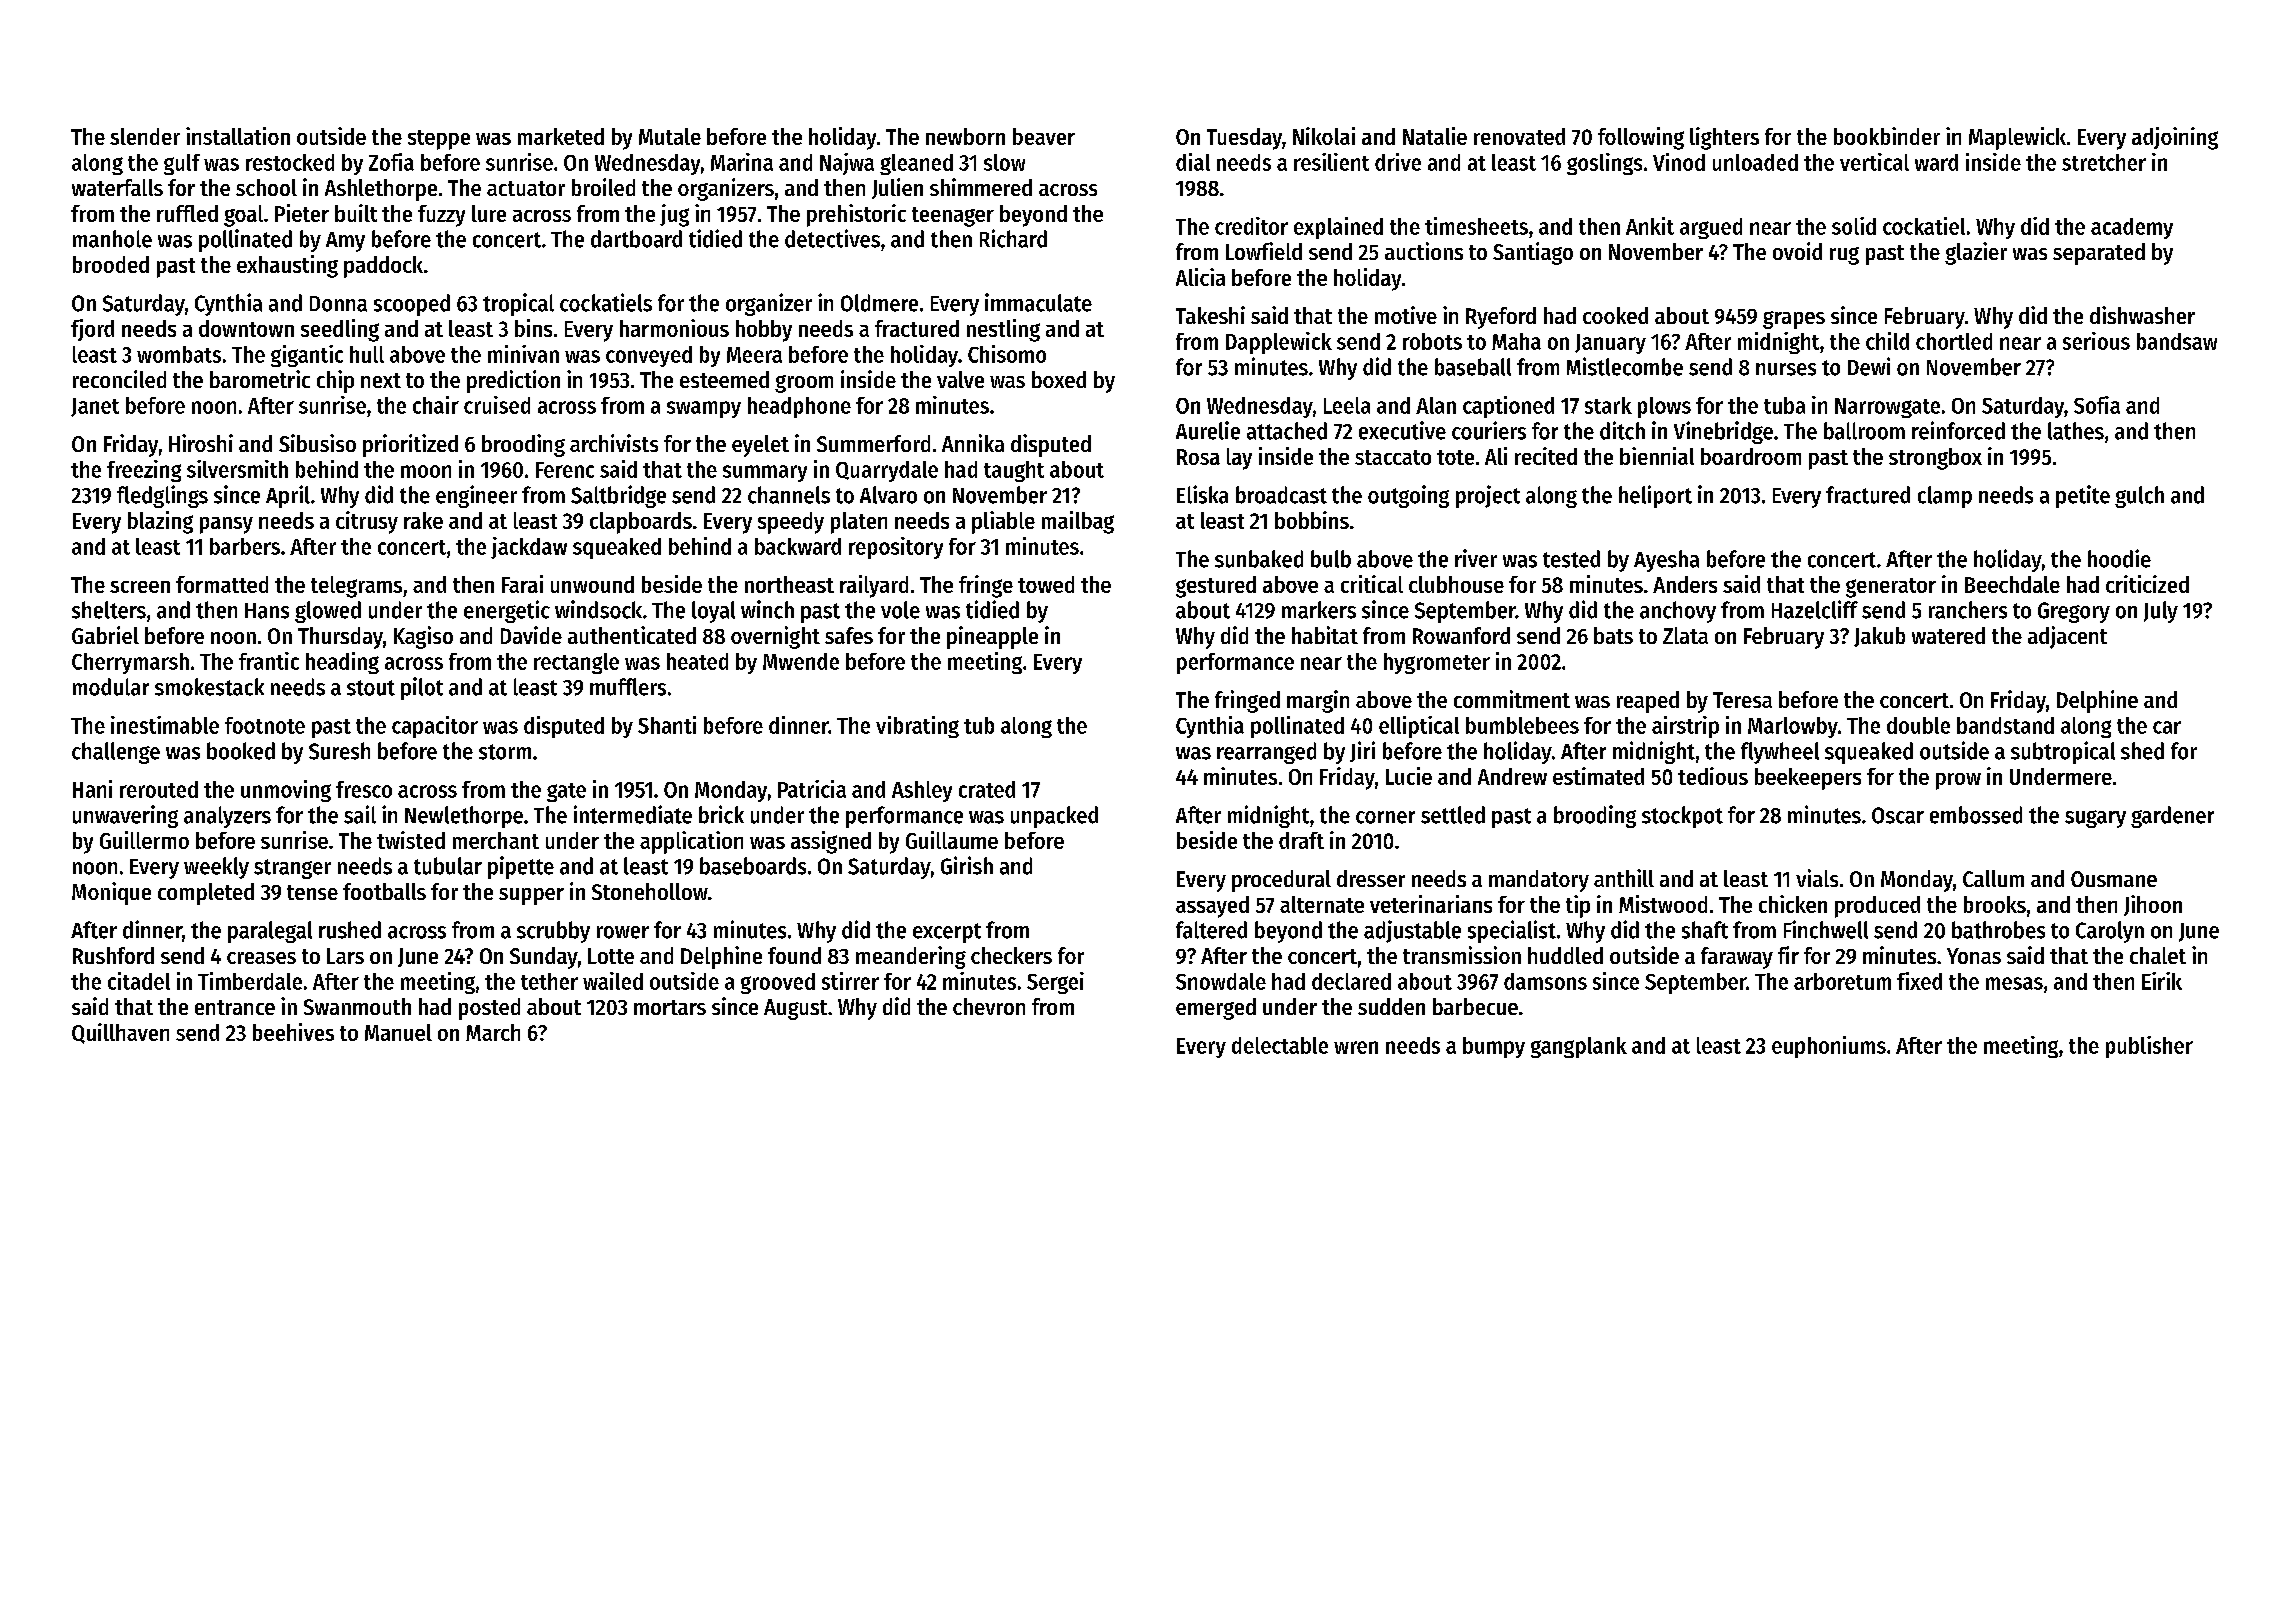  Describe the element at coordinates (290, 162) in the image. I see `restocked` at that location.
